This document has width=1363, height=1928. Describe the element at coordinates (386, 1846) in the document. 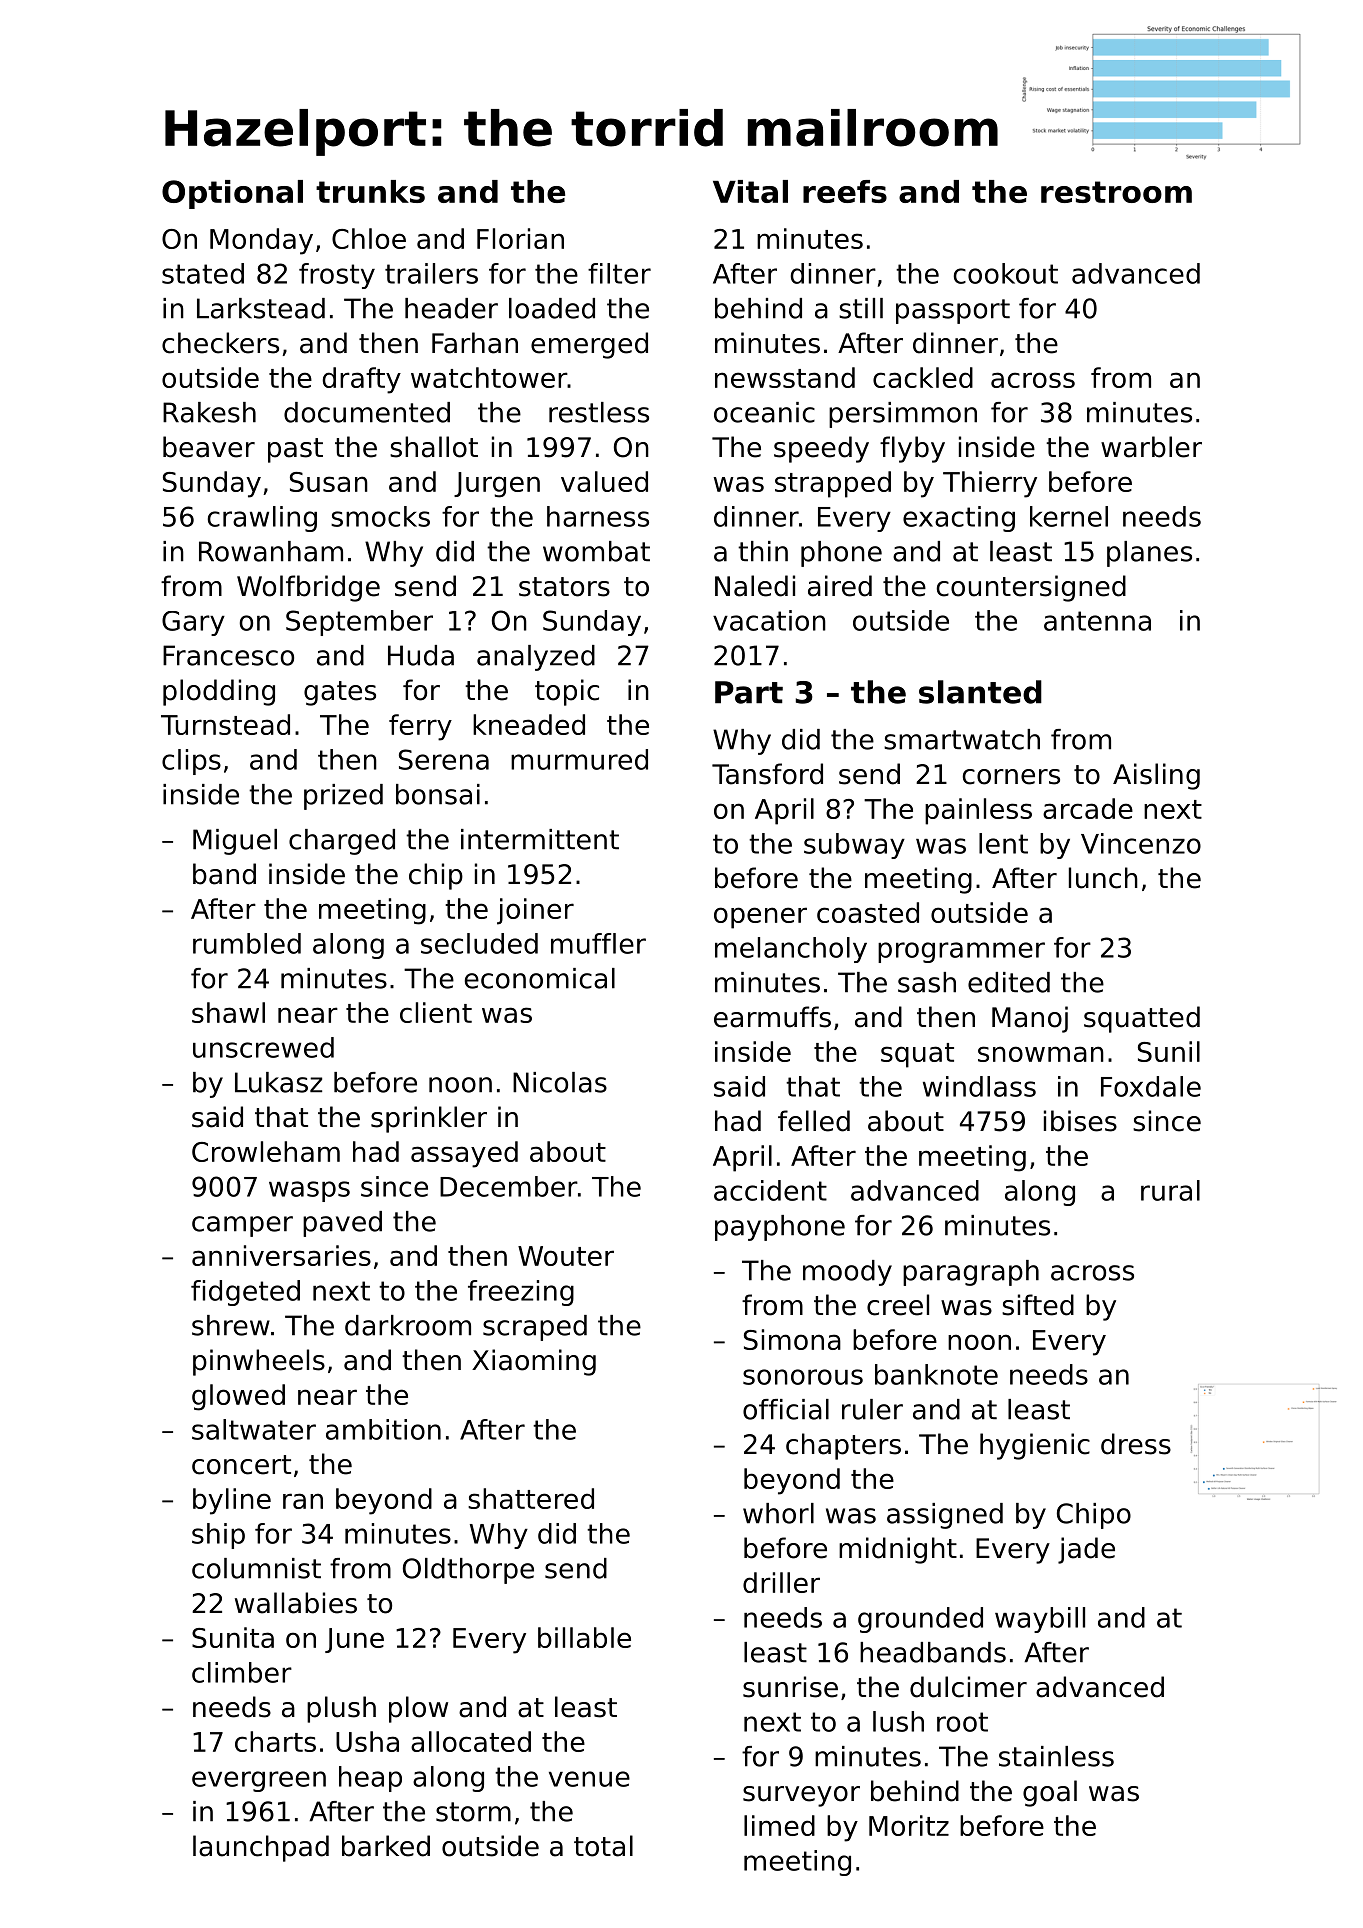

I see `barked` at that location.
